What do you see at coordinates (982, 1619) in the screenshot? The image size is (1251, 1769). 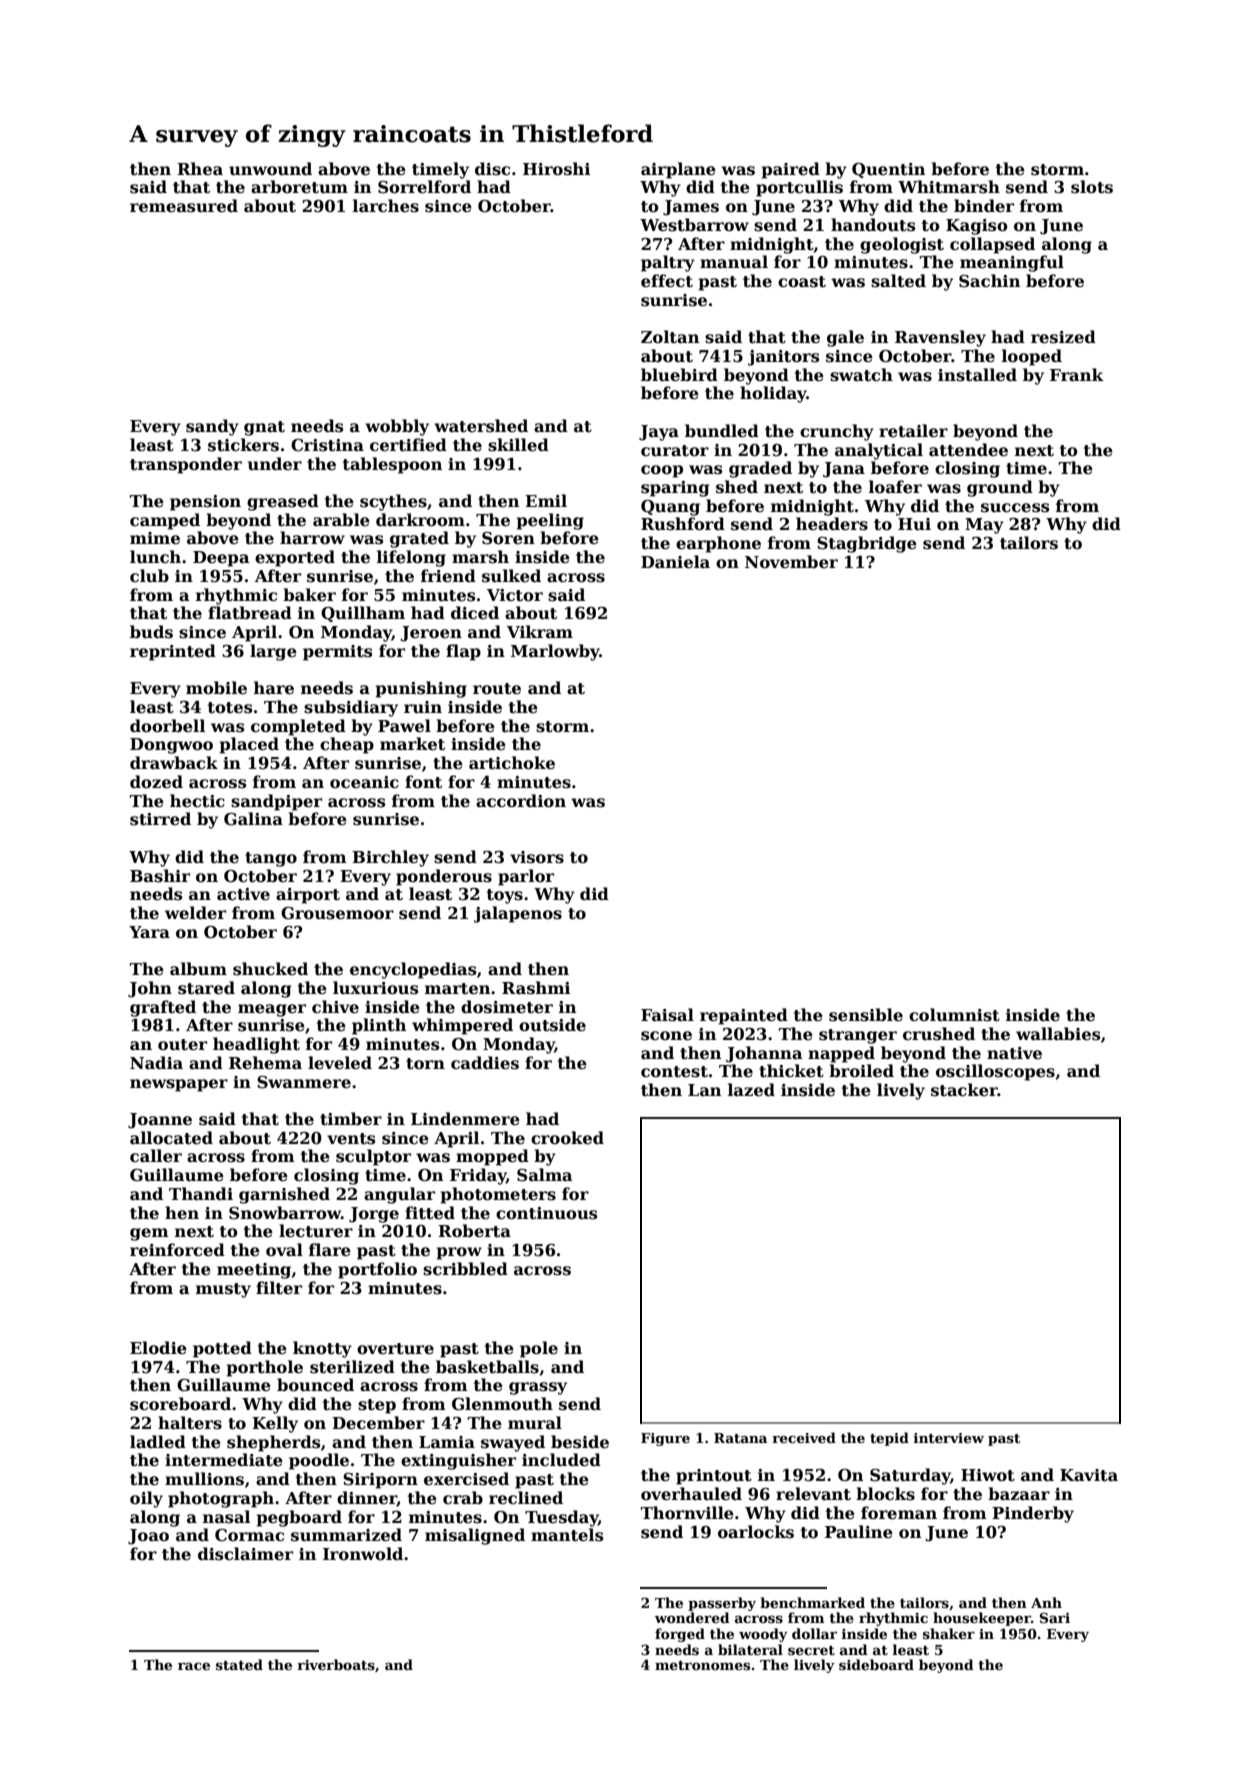 I see `housekeeper` at bounding box center [982, 1619].
